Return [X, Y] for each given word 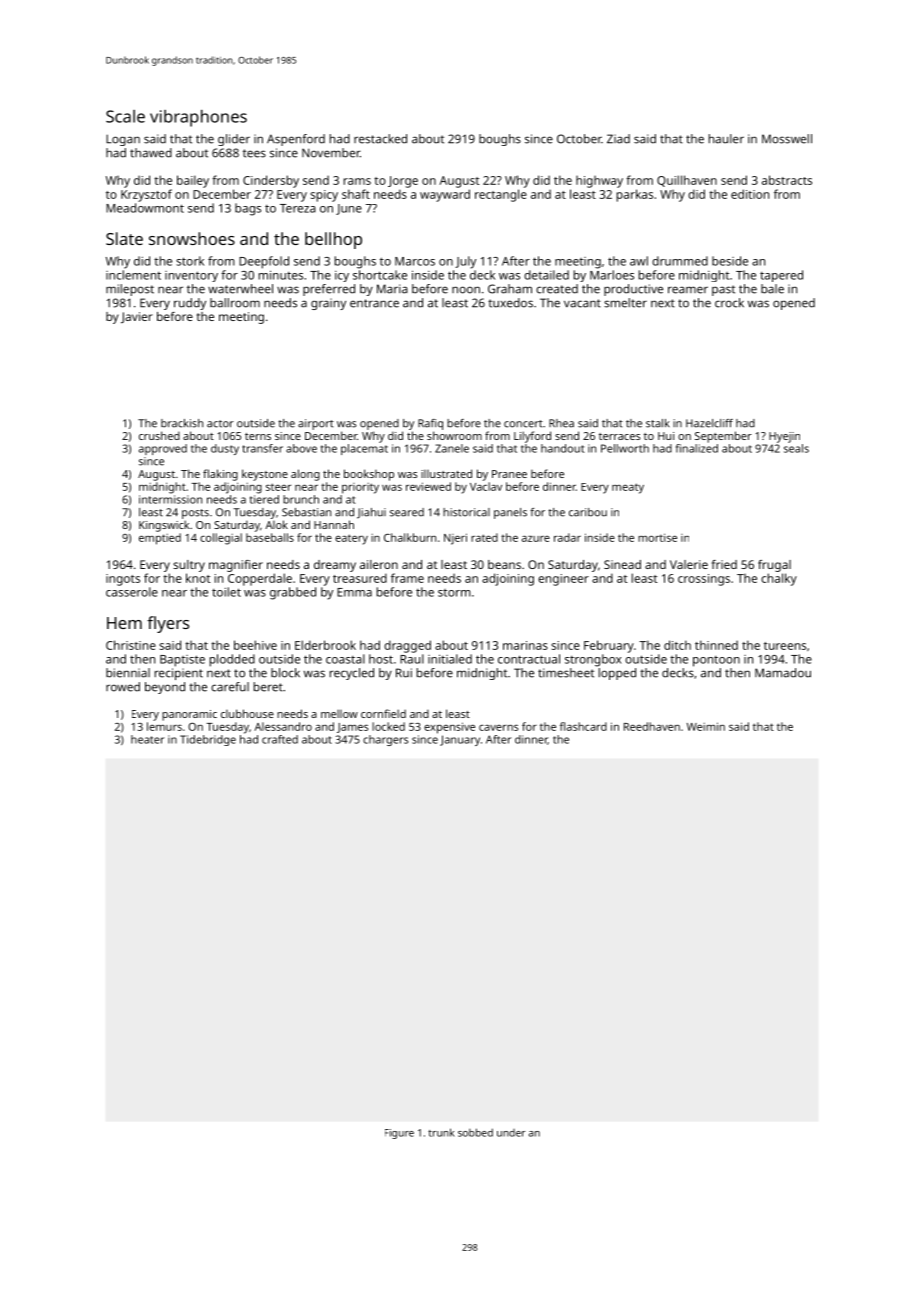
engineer [563, 580]
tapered [781, 276]
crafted [280, 739]
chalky [779, 579]
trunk [441, 1132]
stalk [658, 423]
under [511, 1133]
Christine [131, 645]
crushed [159, 435]
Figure [399, 1134]
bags [248, 209]
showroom [454, 435]
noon [466, 290]
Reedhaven [652, 726]
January [460, 740]
